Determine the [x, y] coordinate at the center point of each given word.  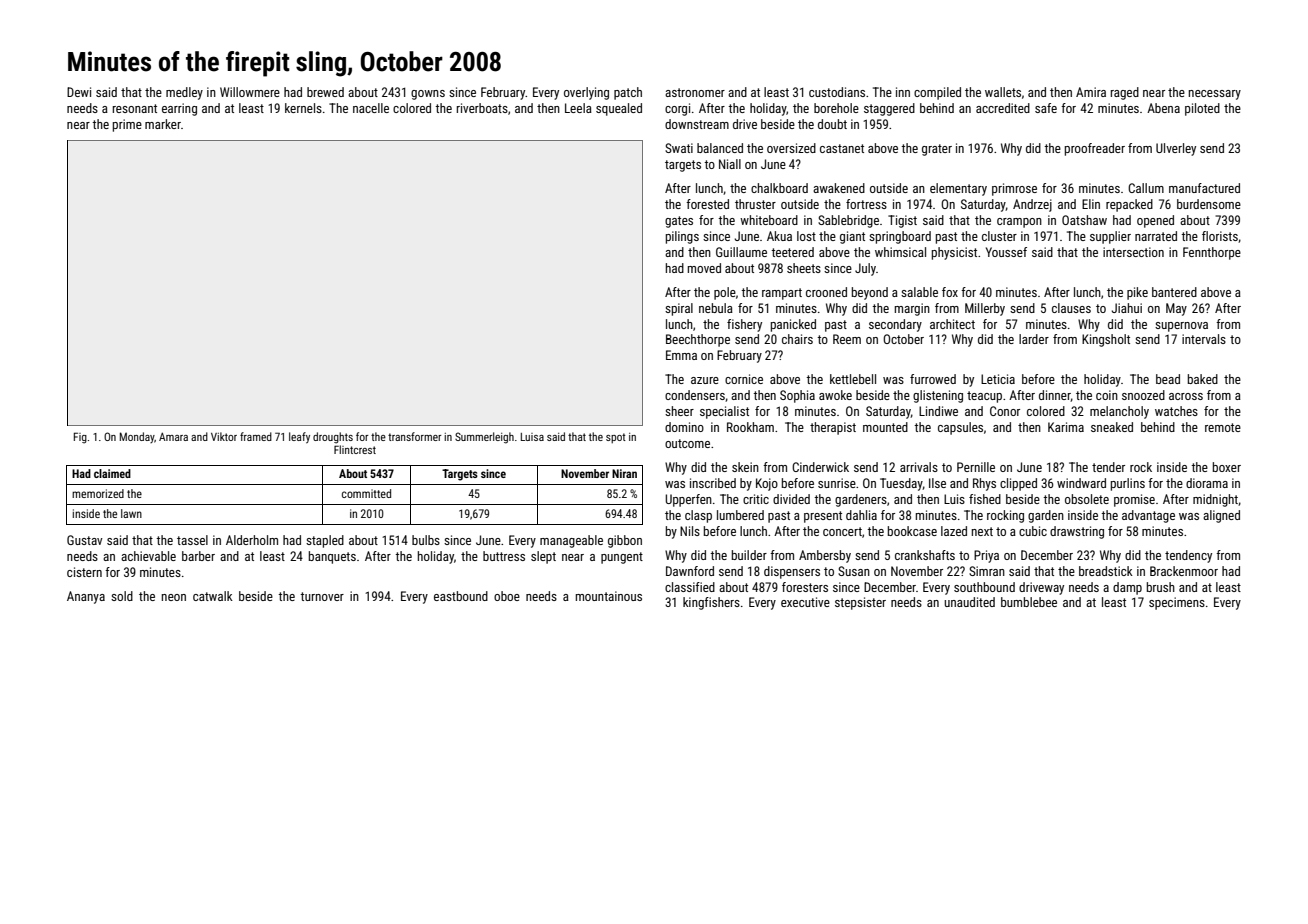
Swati [679, 148]
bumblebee [1029, 602]
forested [707, 204]
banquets [332, 557]
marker [163, 124]
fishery [744, 325]
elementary [958, 189]
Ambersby [825, 556]
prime [127, 125]
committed [366, 493]
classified [690, 587]
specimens [1177, 603]
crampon [1019, 223]
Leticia [998, 379]
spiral [679, 309]
